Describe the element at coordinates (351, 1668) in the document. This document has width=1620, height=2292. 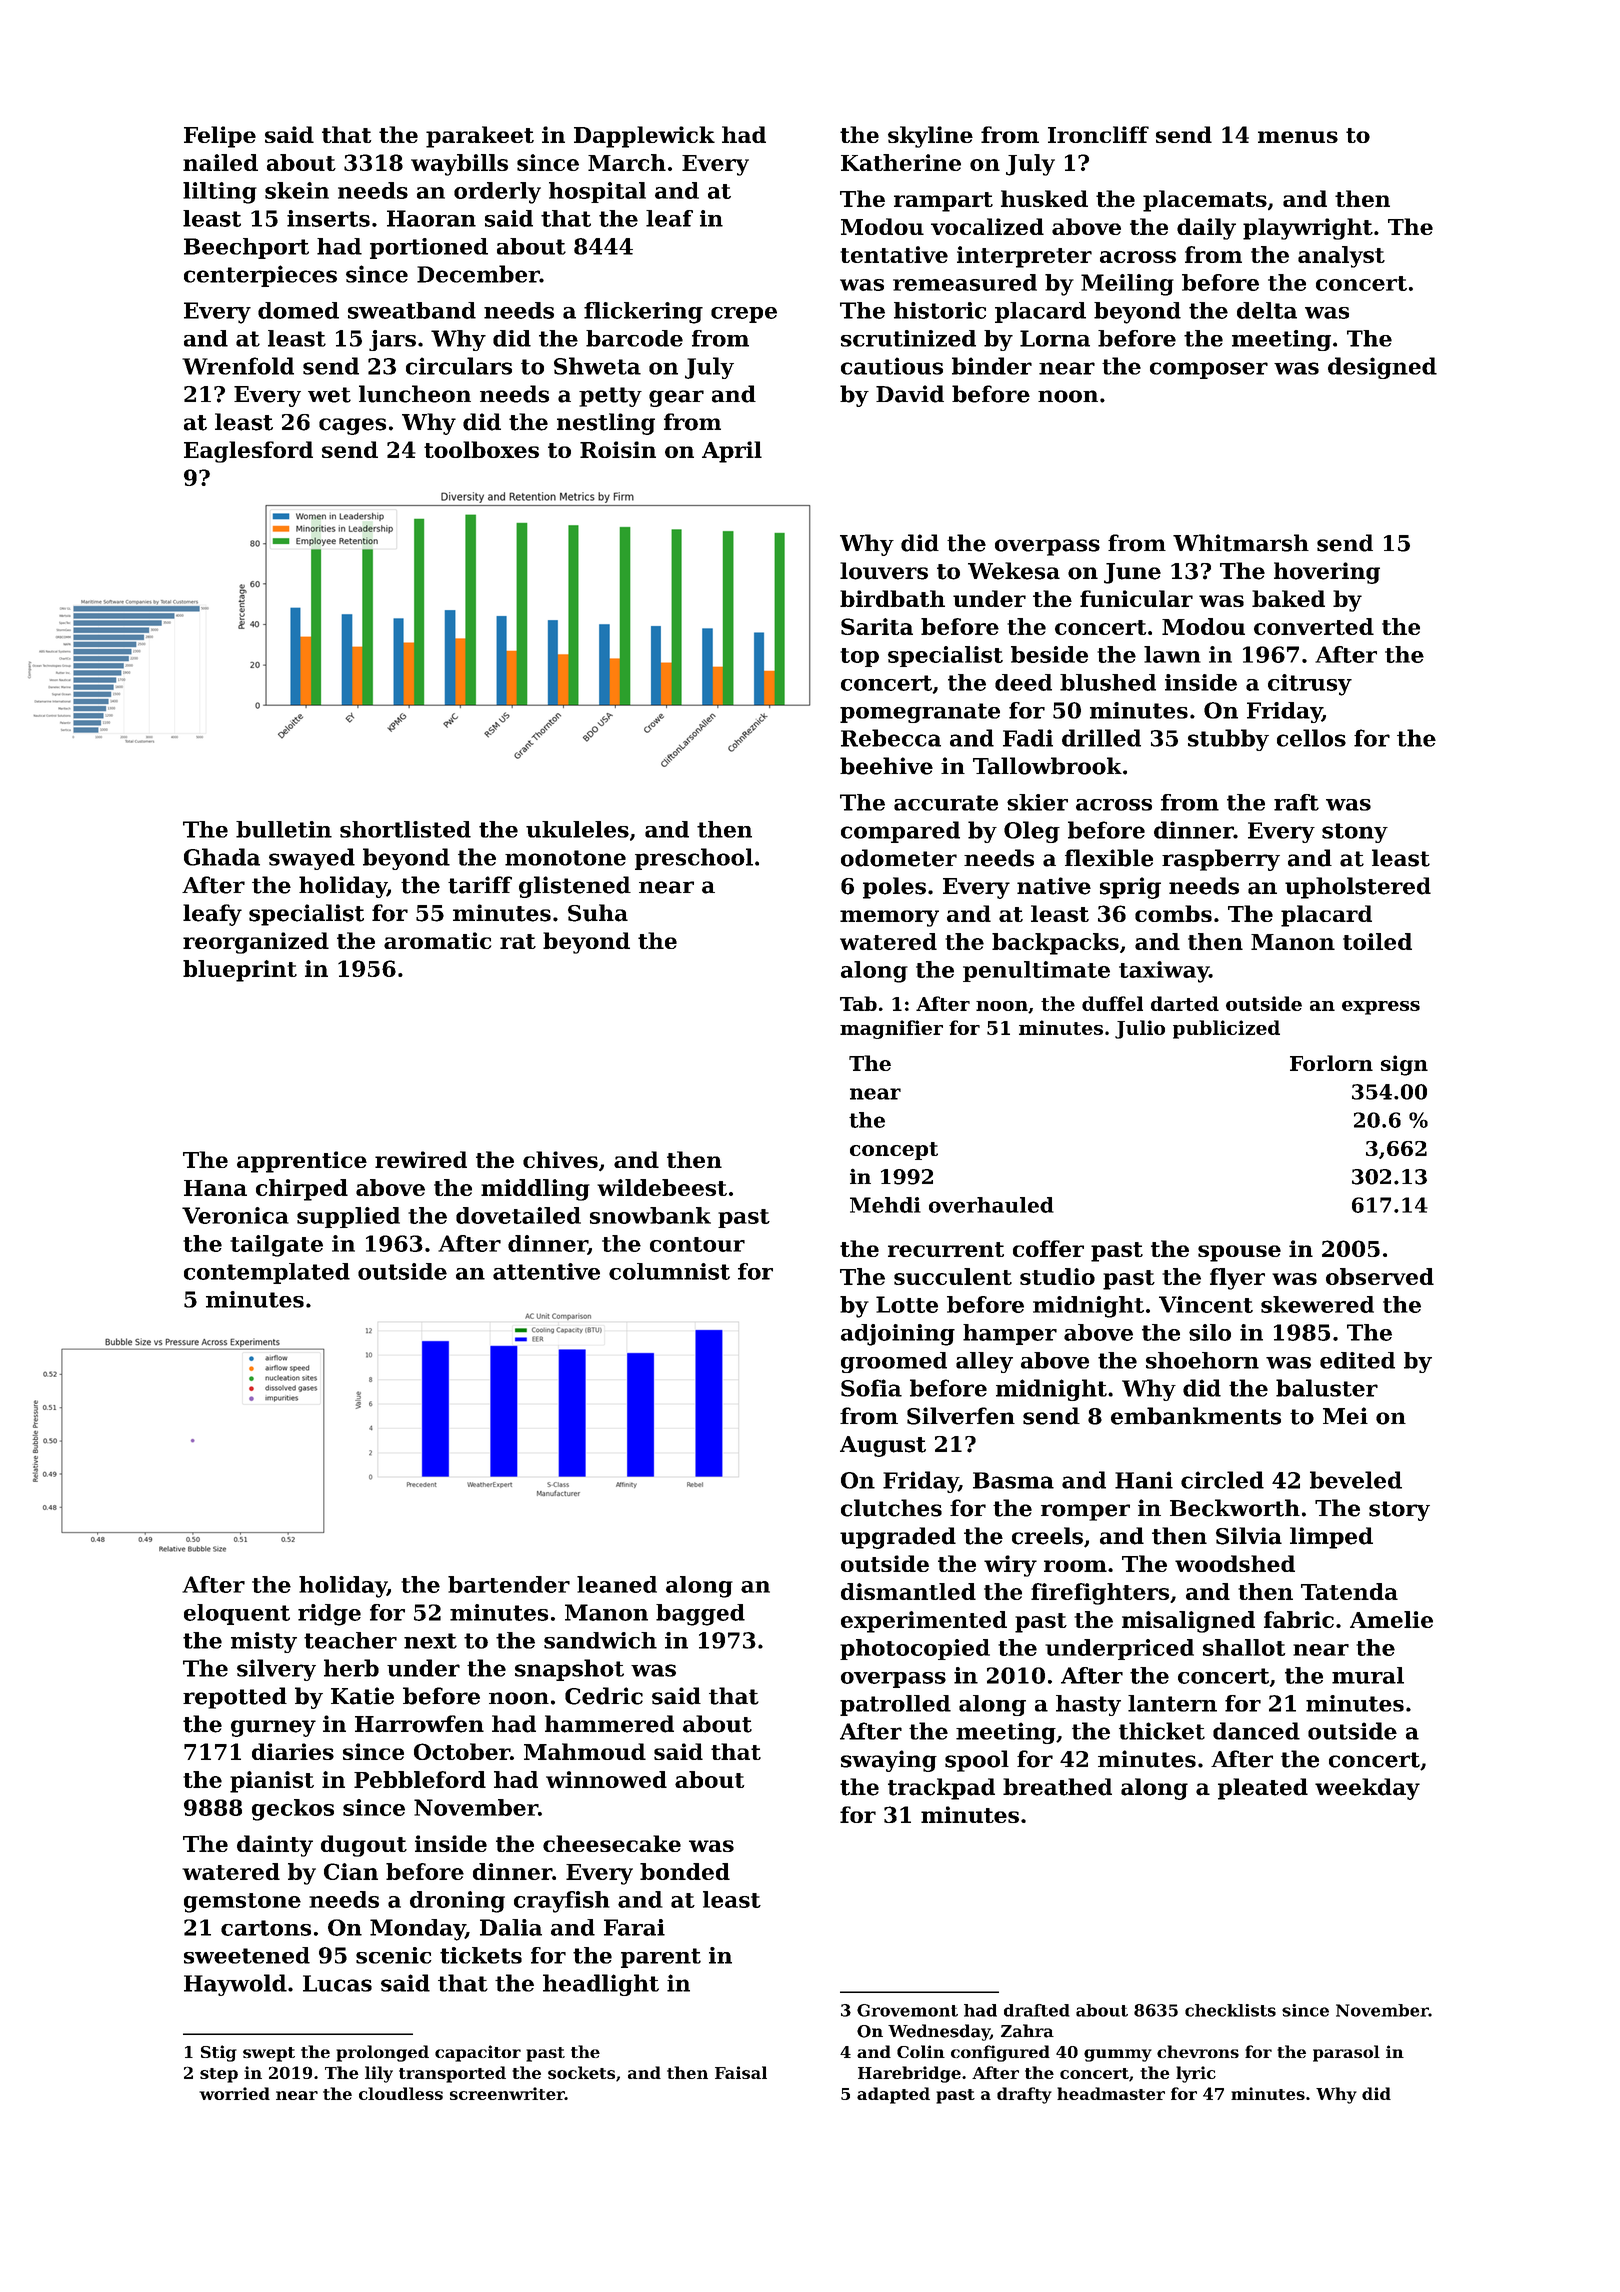
I see `herb` at that location.
